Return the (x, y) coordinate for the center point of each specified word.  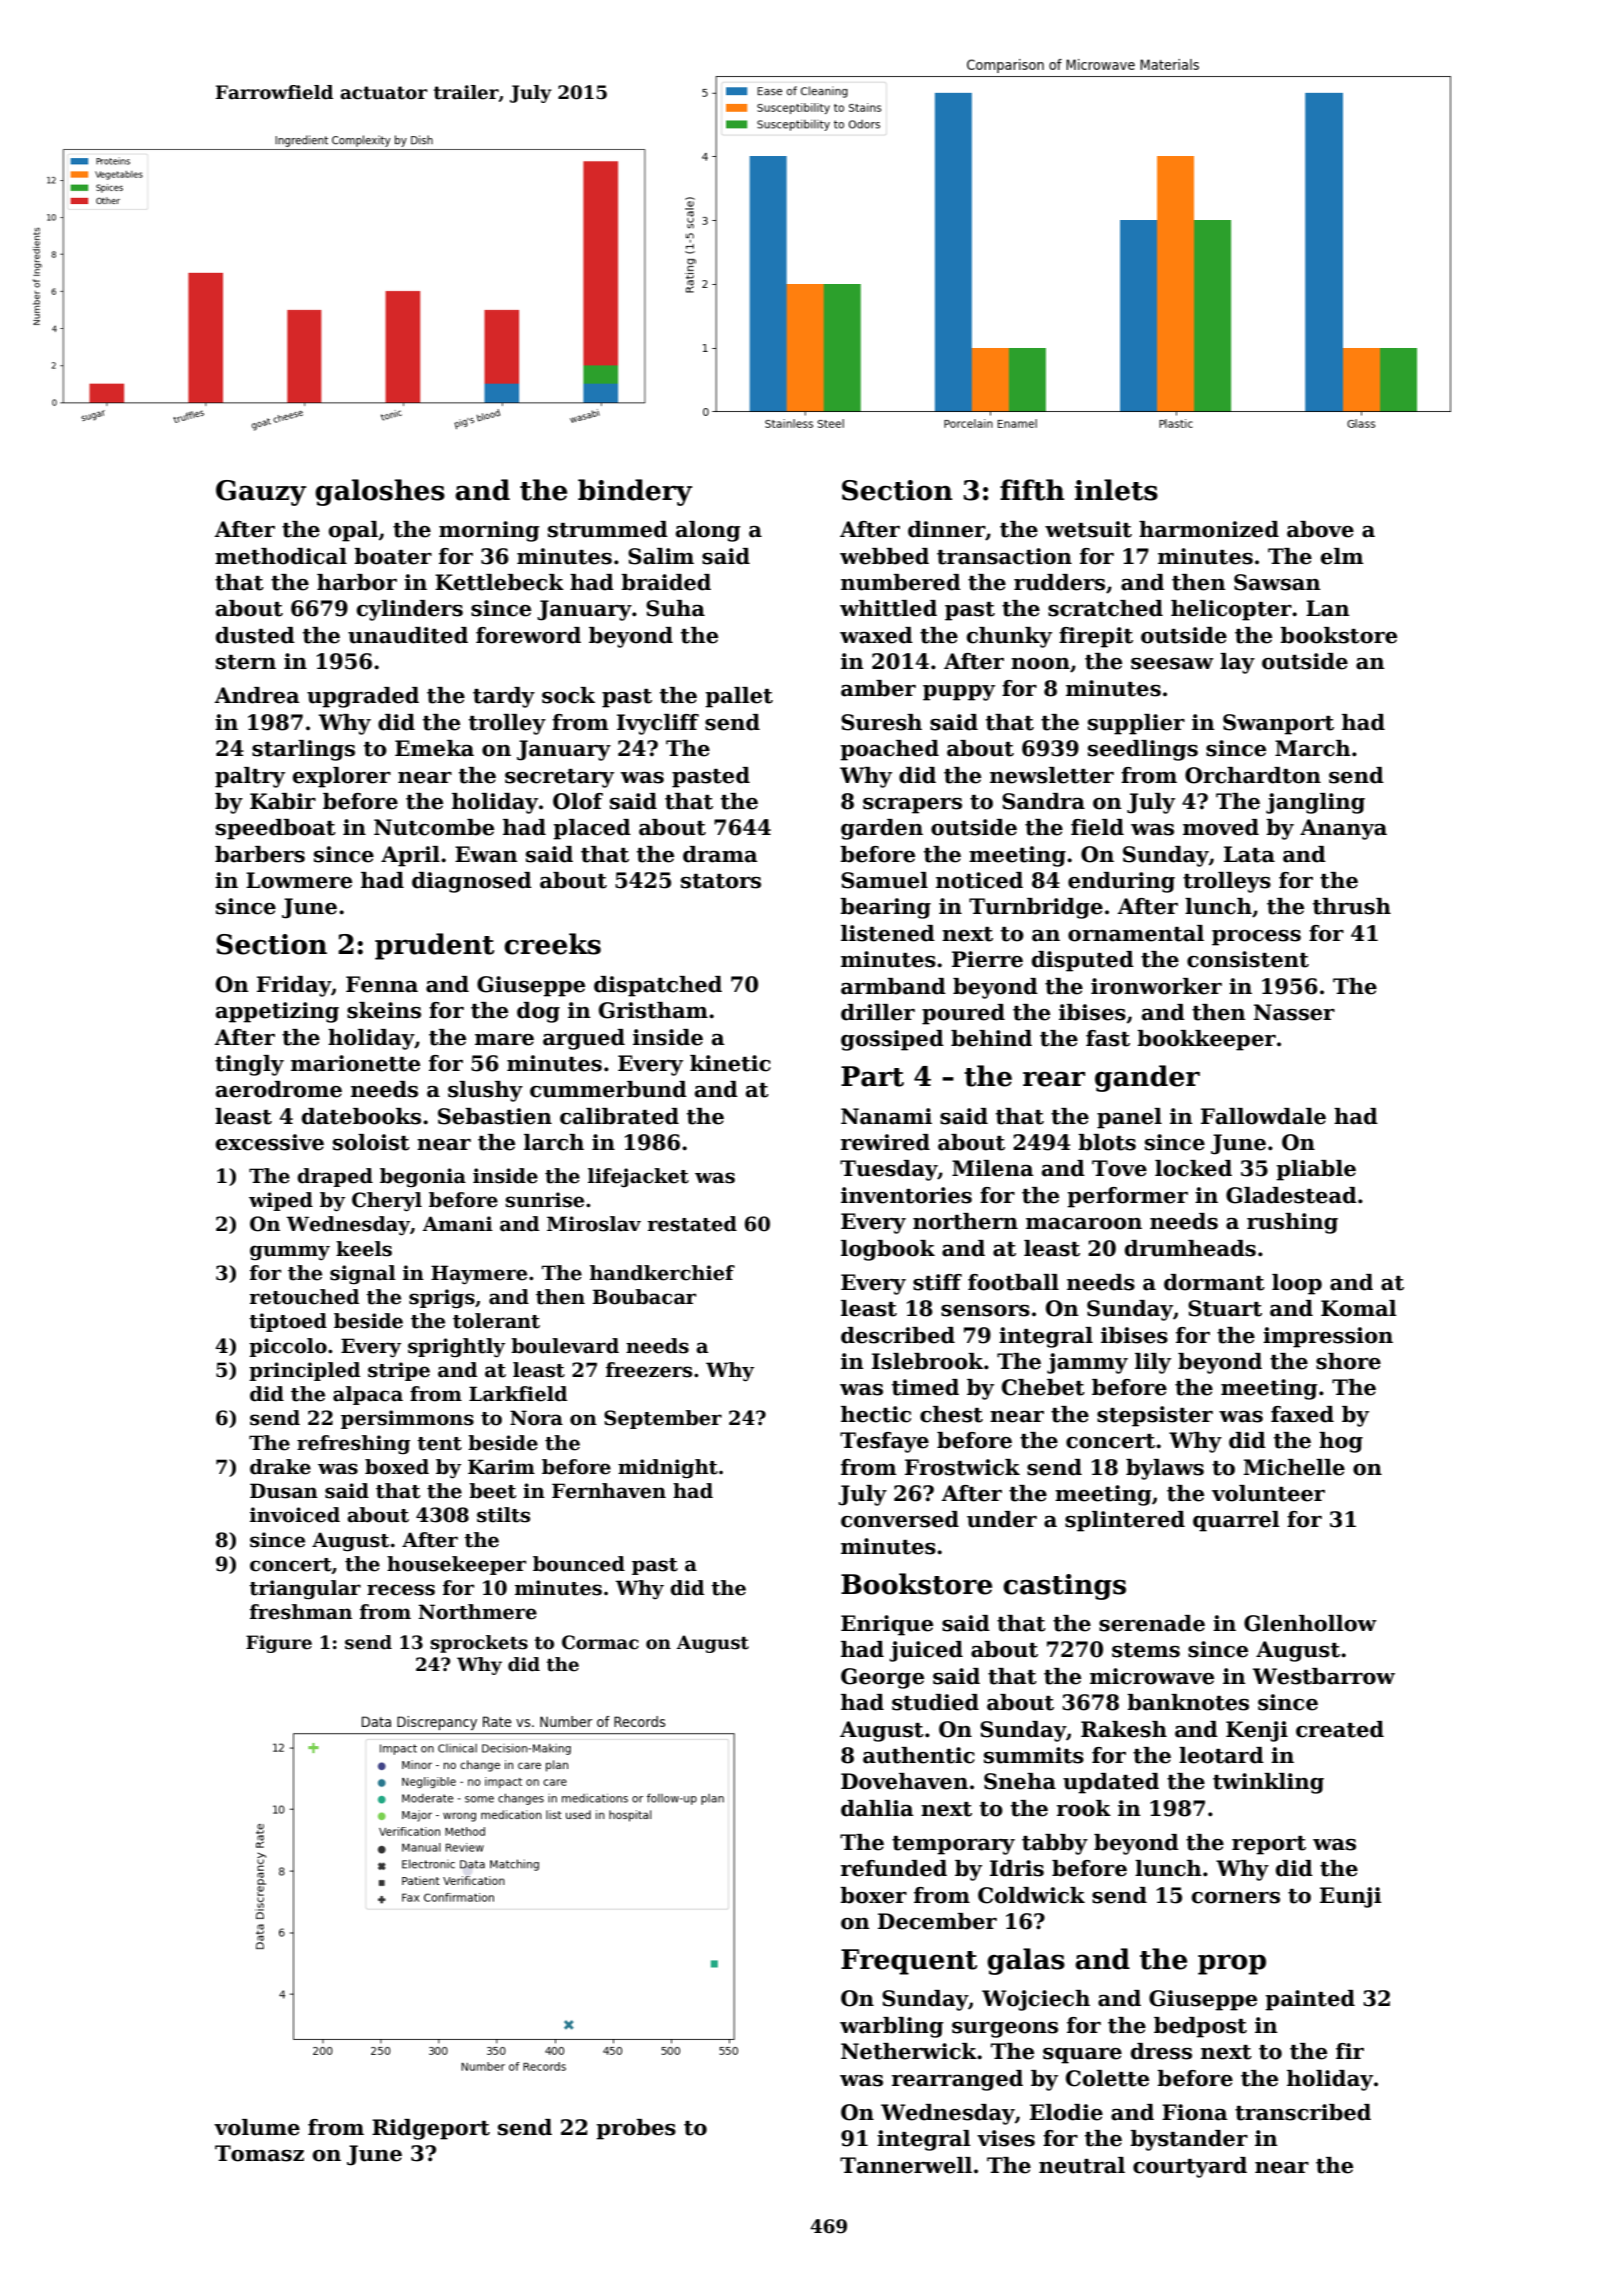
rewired (885, 1142)
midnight (668, 1468)
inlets (1116, 490)
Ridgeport (431, 2129)
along (708, 531)
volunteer (1268, 1493)
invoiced (295, 1515)
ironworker (1156, 986)
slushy (485, 1091)
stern (246, 662)
